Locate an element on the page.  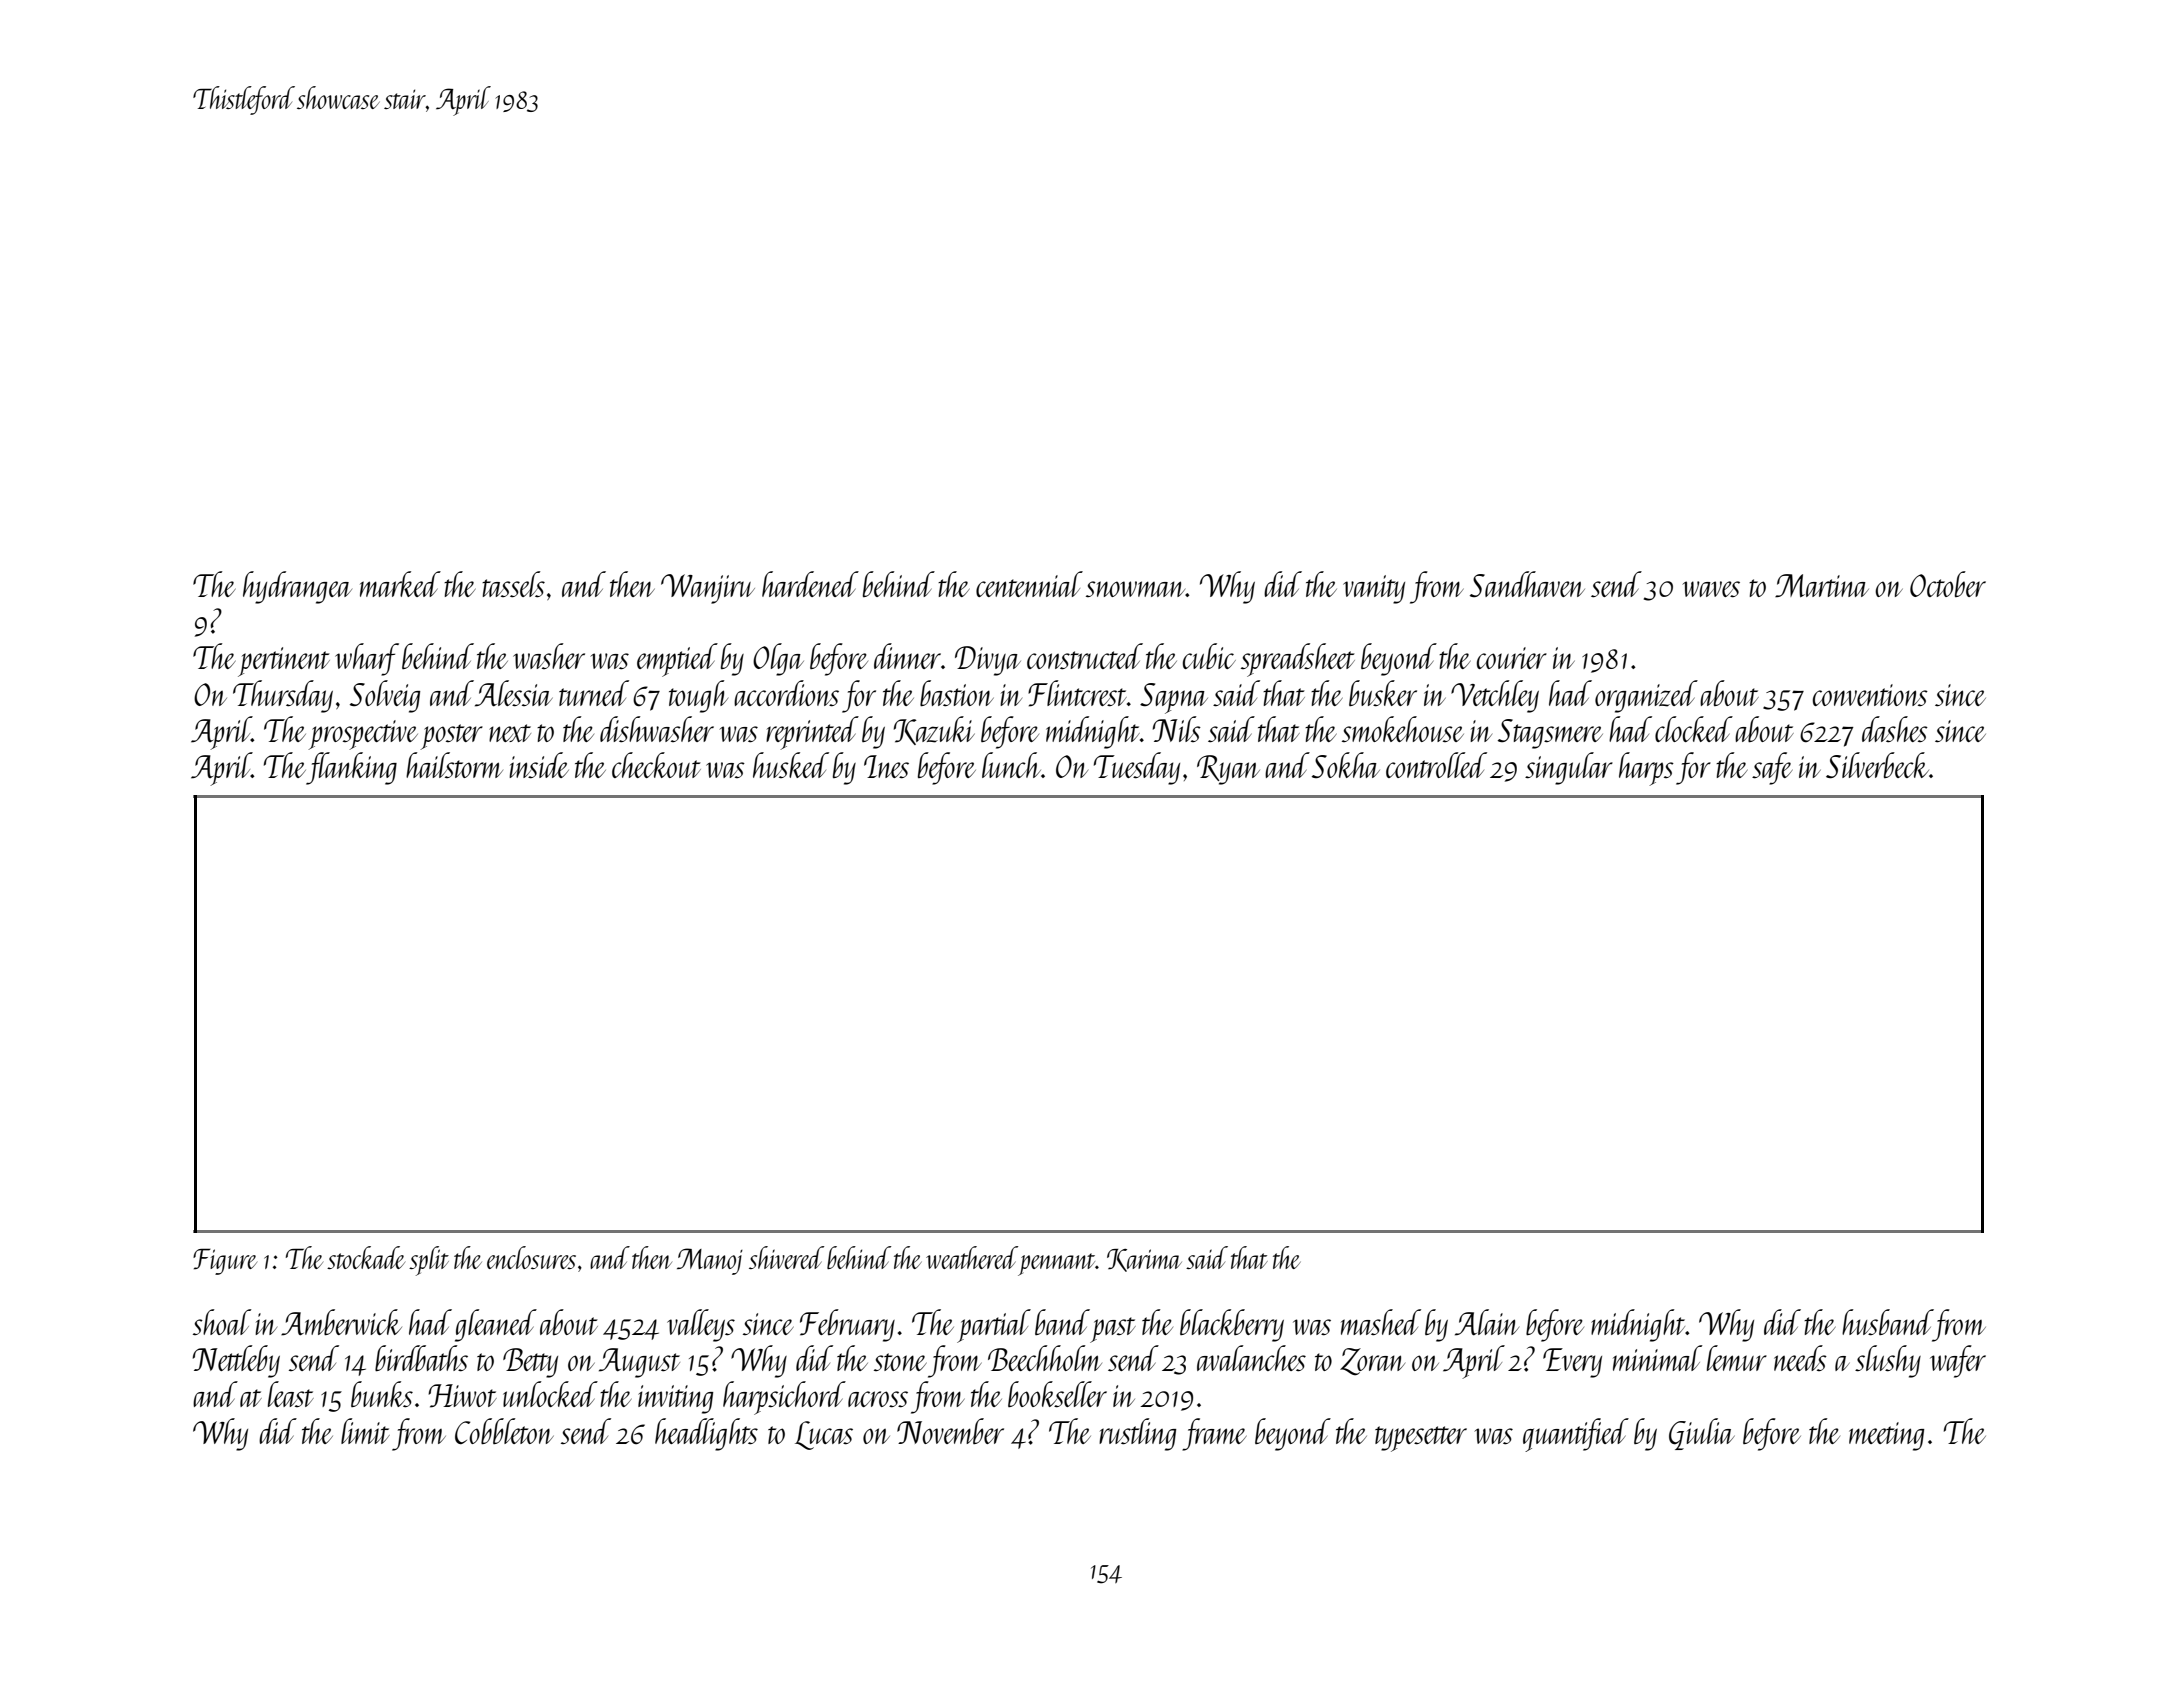
safe is located at coordinates (1772, 768).
